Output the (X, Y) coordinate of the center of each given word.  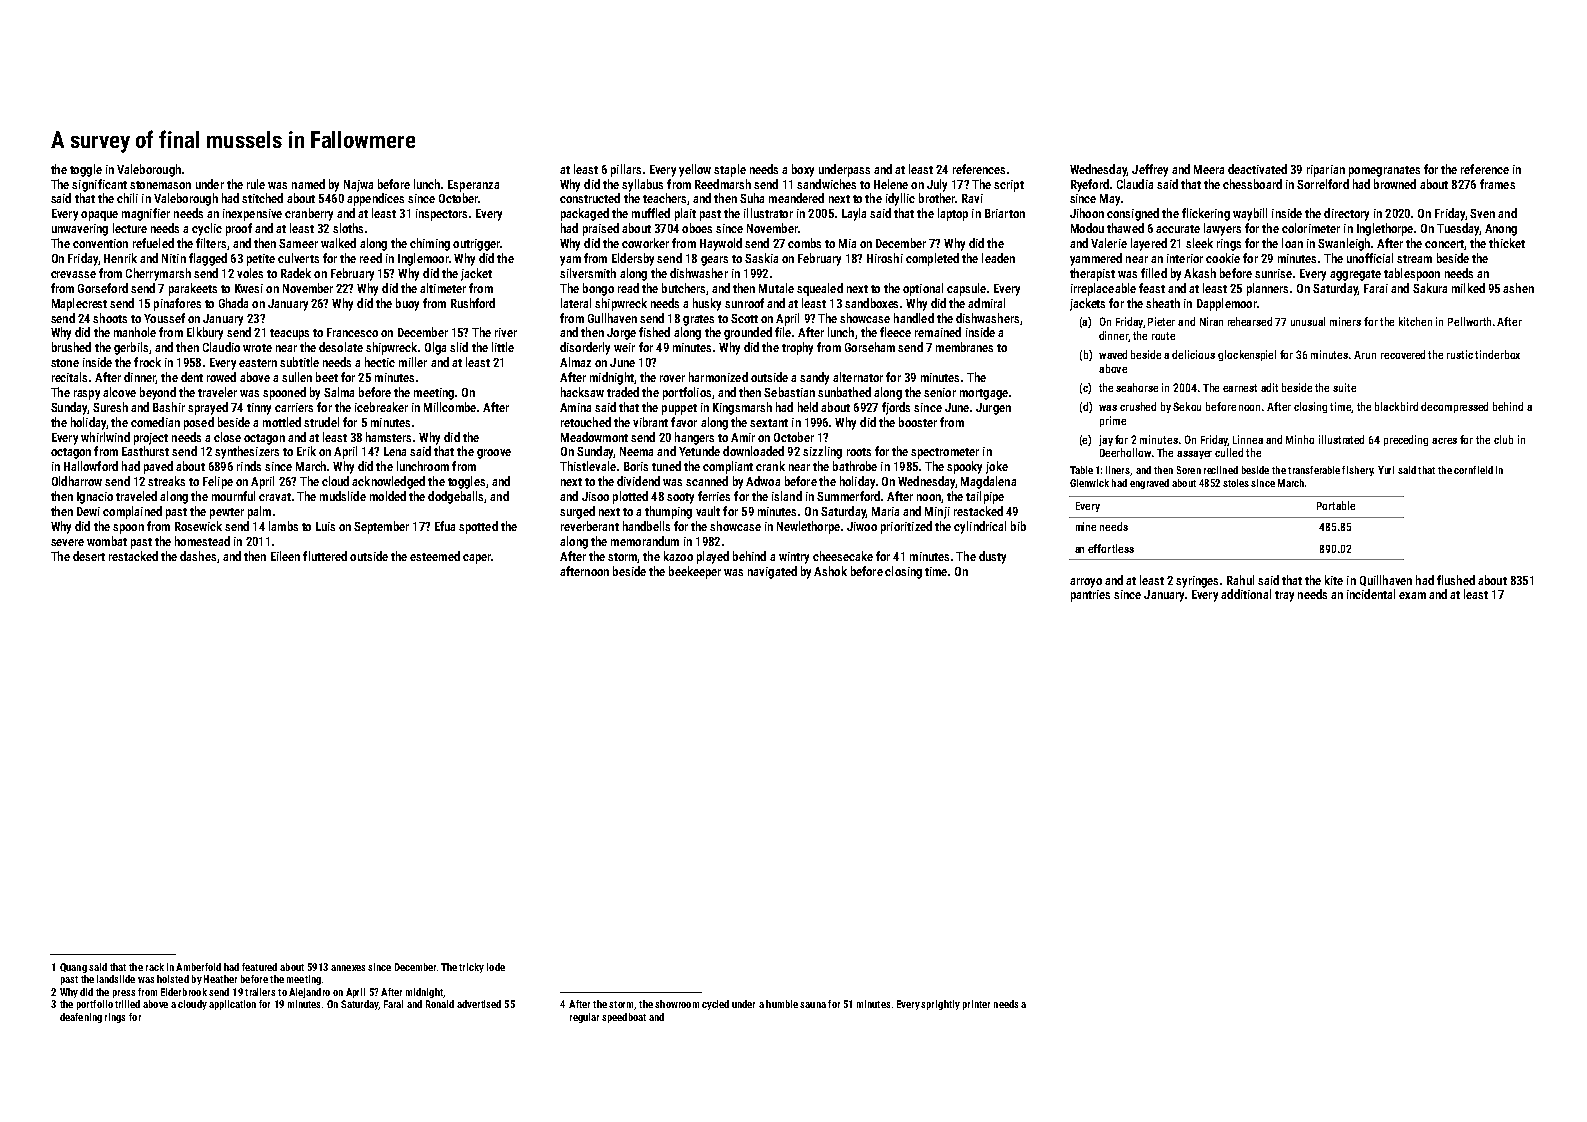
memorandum (645, 541)
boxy (803, 170)
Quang (73, 968)
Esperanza (473, 186)
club (1503, 439)
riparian (1326, 171)
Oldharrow (77, 481)
